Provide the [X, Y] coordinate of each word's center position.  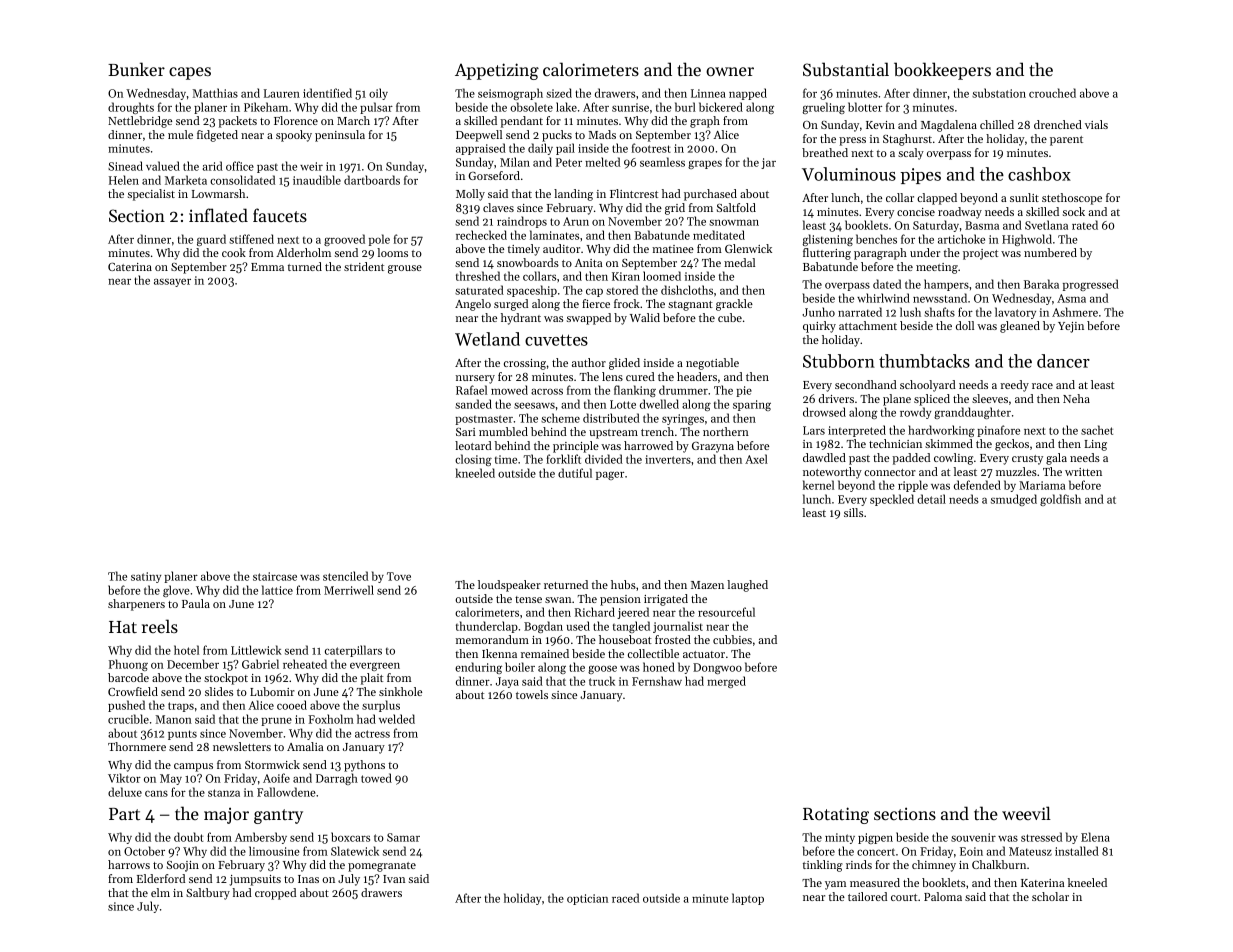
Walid [645, 317]
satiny [146, 577]
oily [378, 94]
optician [587, 899]
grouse [405, 269]
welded [397, 719]
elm [160, 892]
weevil [1026, 813]
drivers [836, 398]
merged [726, 682]
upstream [613, 434]
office [240, 166]
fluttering [827, 254]
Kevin [880, 125]
